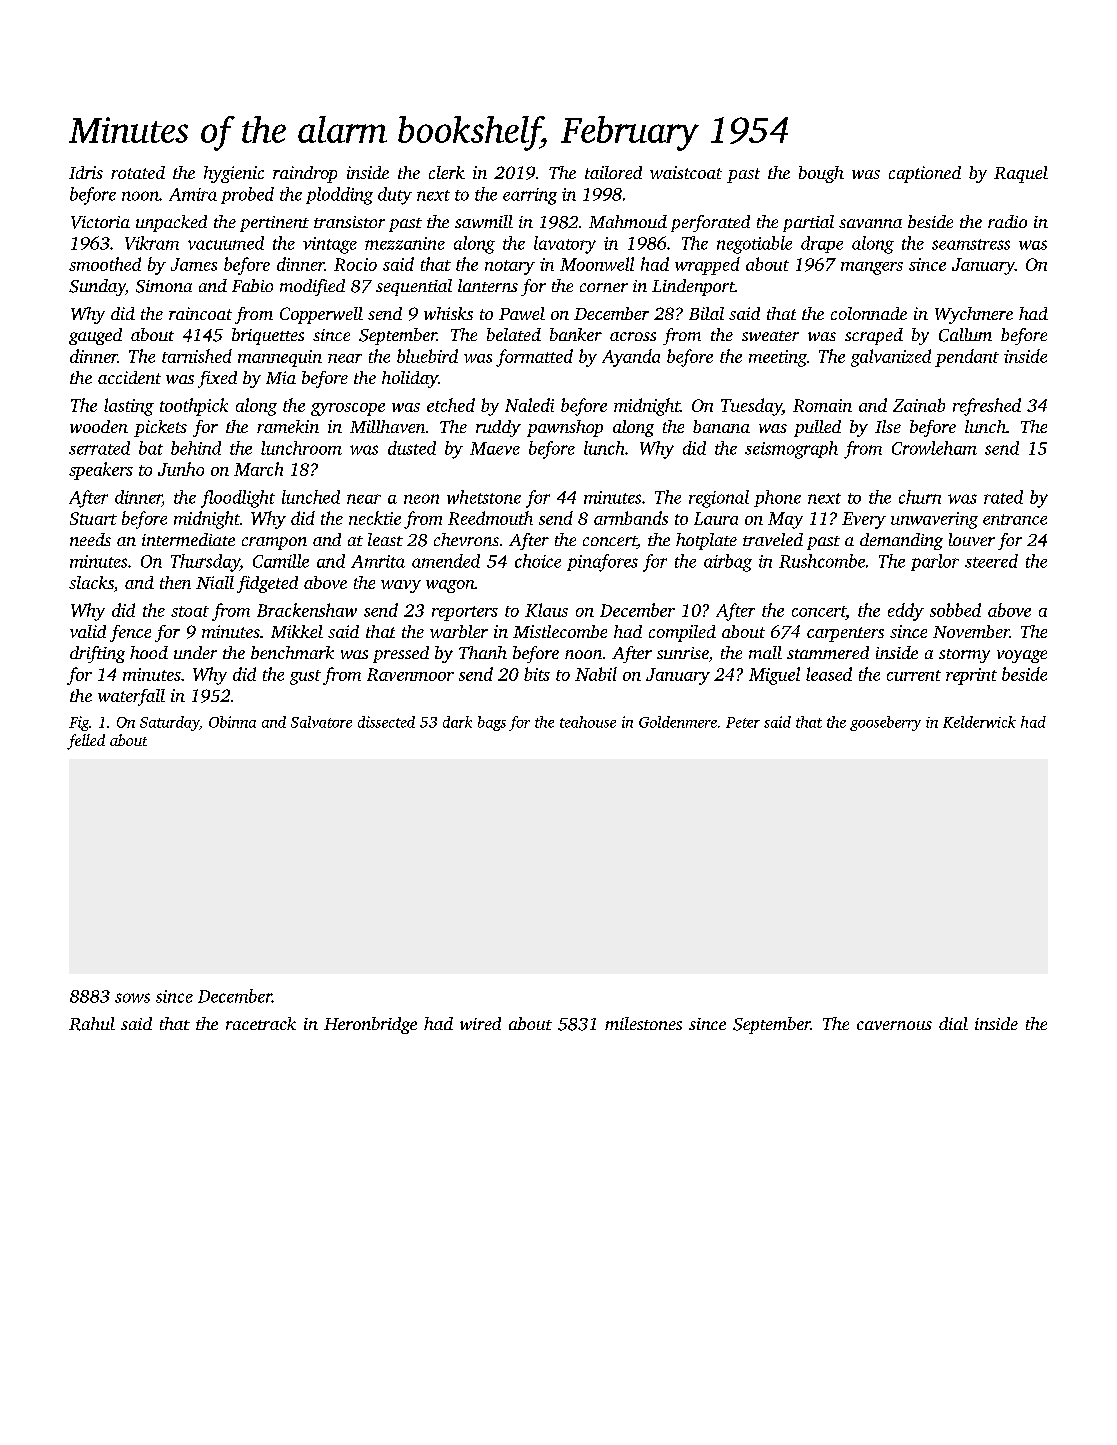  I want to click on cavernous, so click(894, 1025).
